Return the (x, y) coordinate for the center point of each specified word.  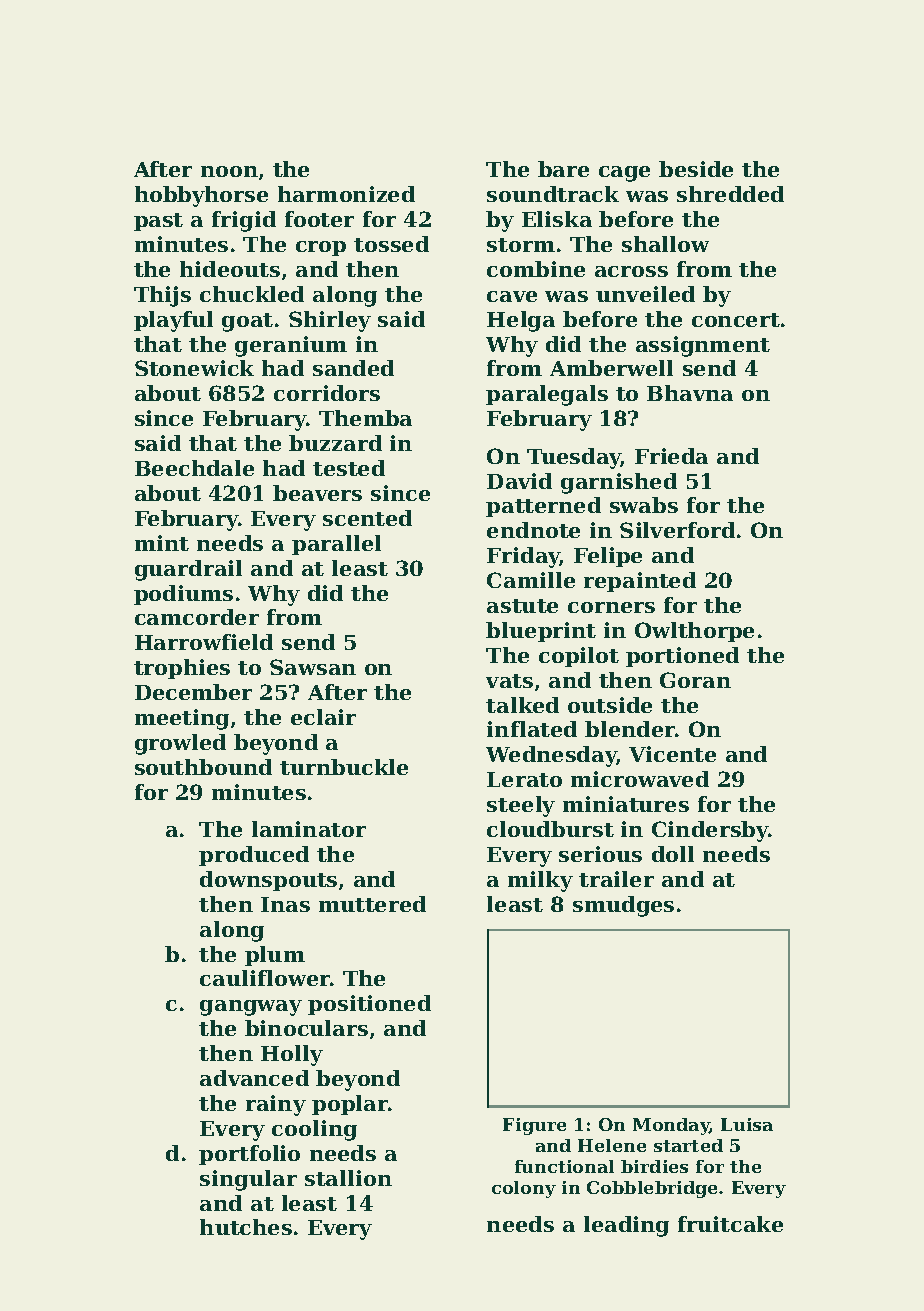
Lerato (524, 779)
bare (563, 169)
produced (254, 856)
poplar (350, 1105)
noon (229, 171)
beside (696, 169)
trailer (616, 879)
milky (540, 881)
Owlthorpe (694, 632)
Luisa (747, 1124)
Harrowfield (204, 642)
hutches (246, 1227)
